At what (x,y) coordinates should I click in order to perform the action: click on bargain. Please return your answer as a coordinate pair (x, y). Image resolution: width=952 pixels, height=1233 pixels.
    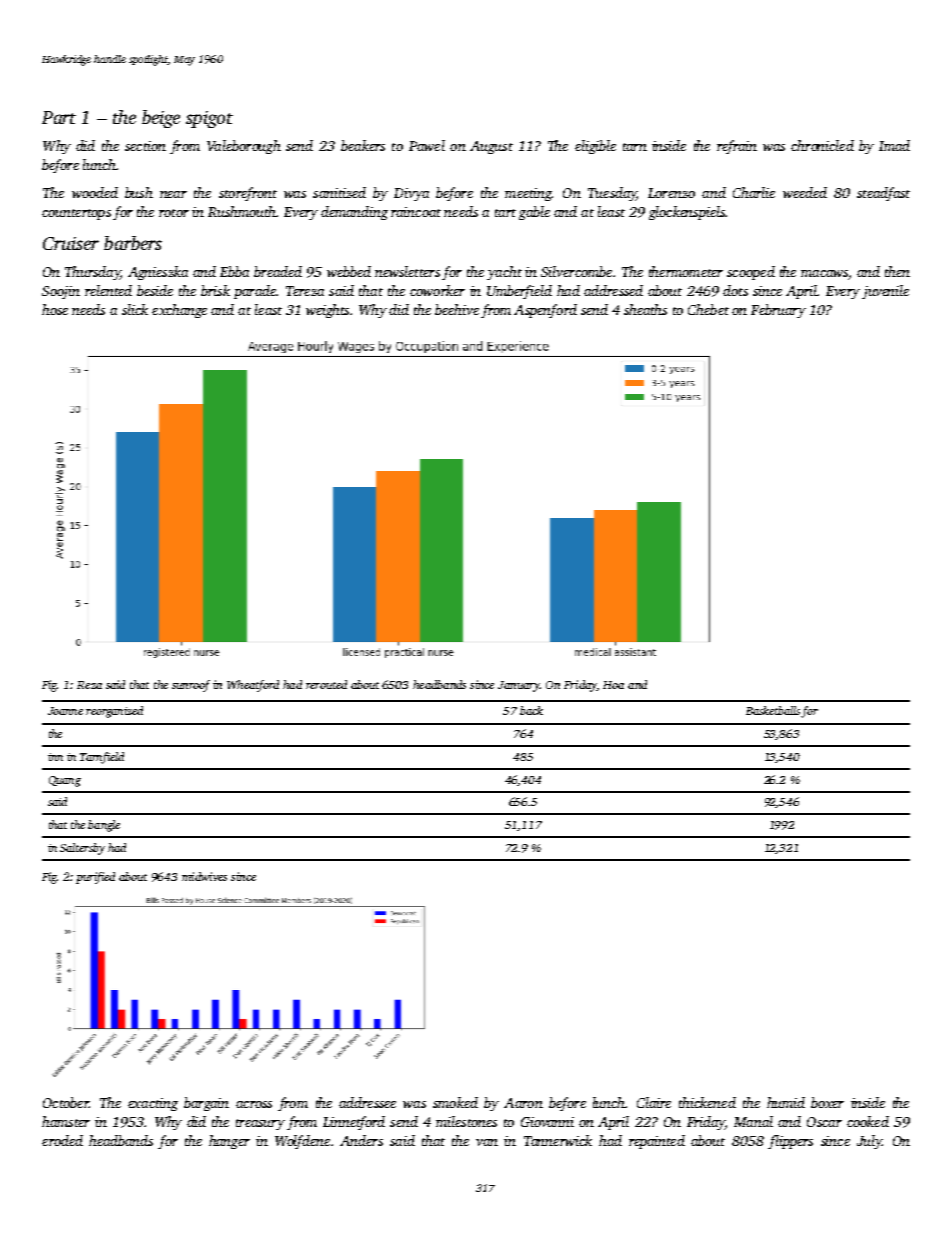
    Looking at the image, I should click on (206, 1104).
